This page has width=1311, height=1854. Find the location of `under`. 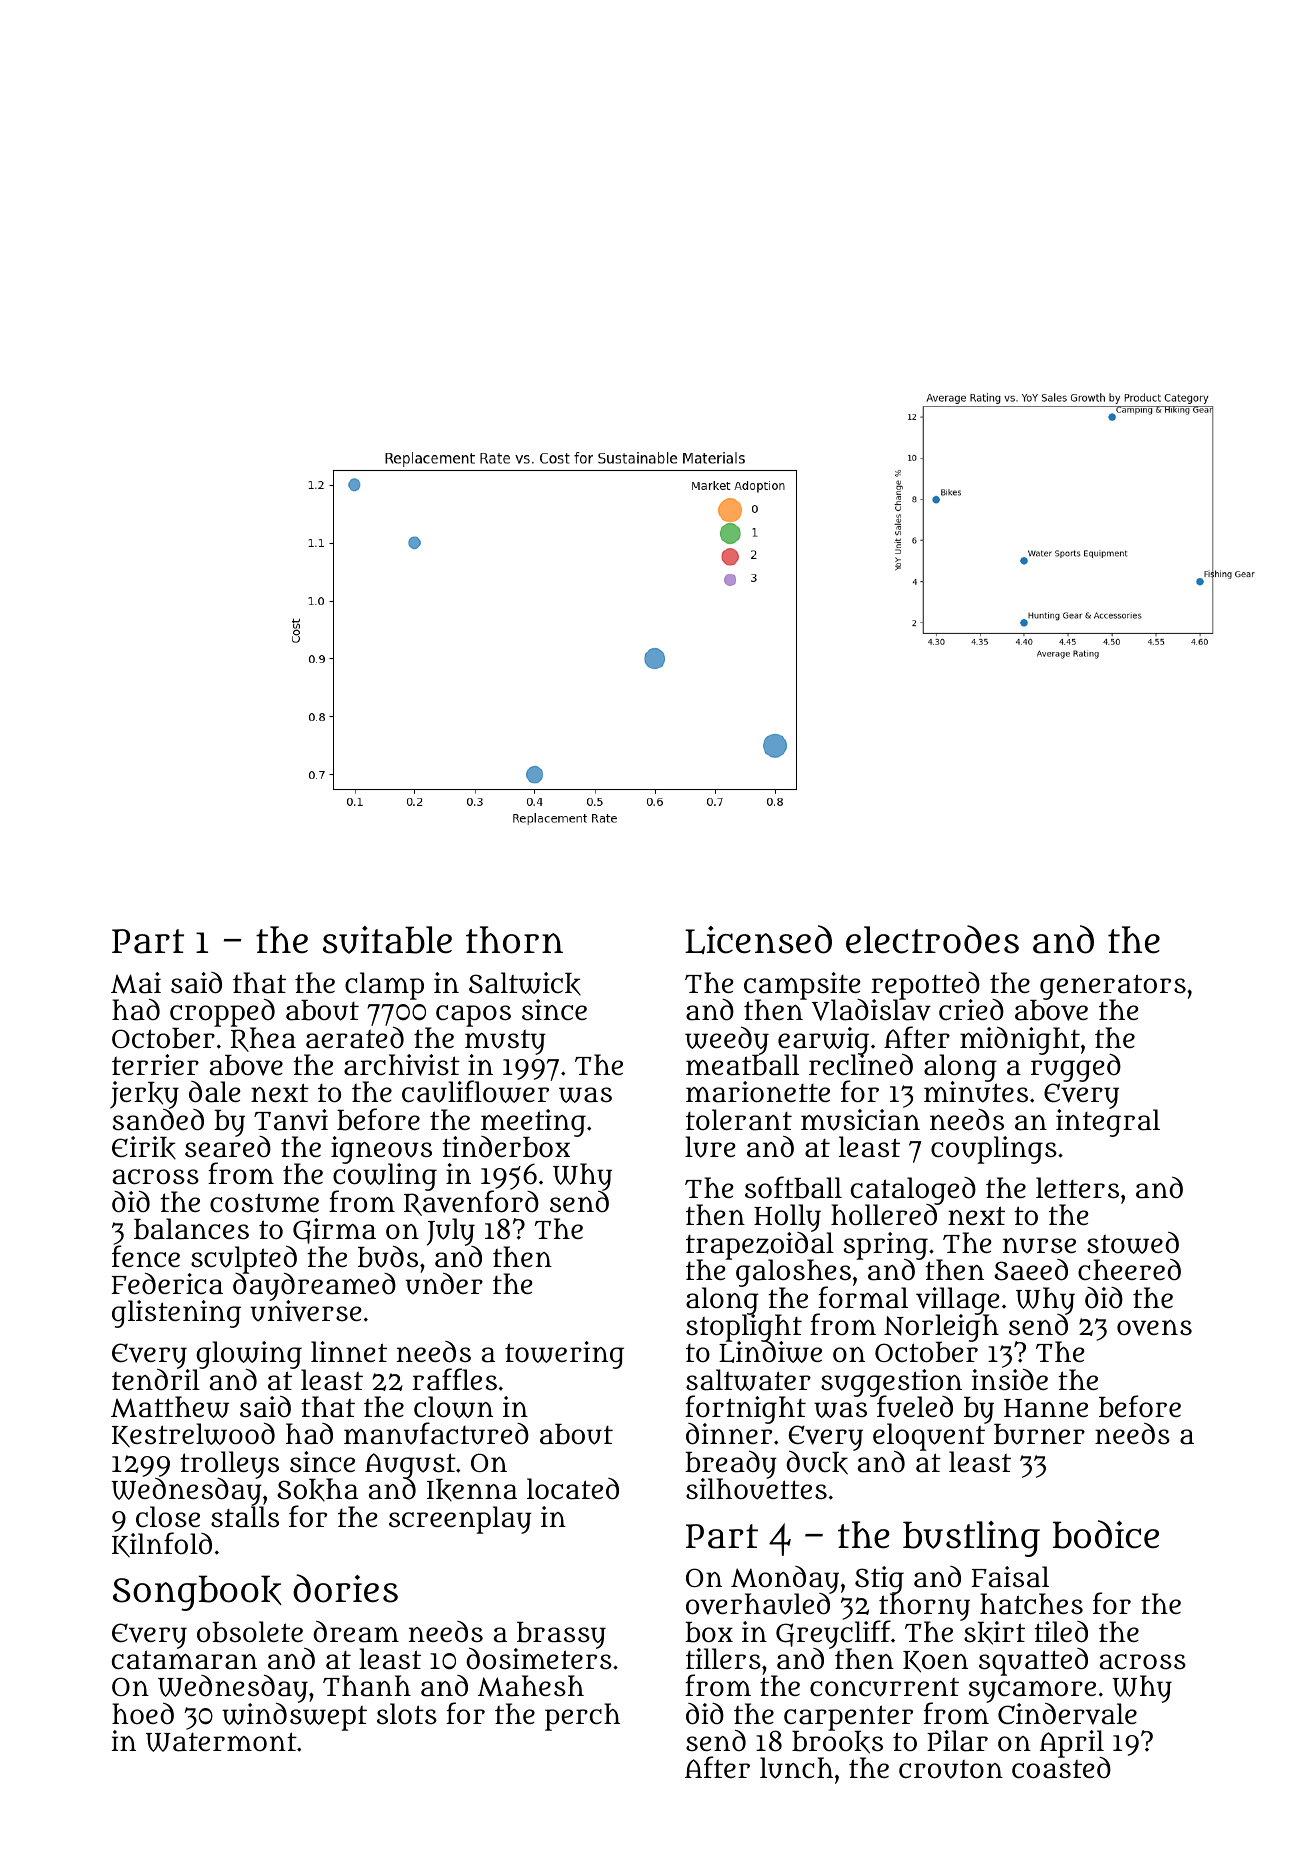

under is located at coordinates (444, 1284).
